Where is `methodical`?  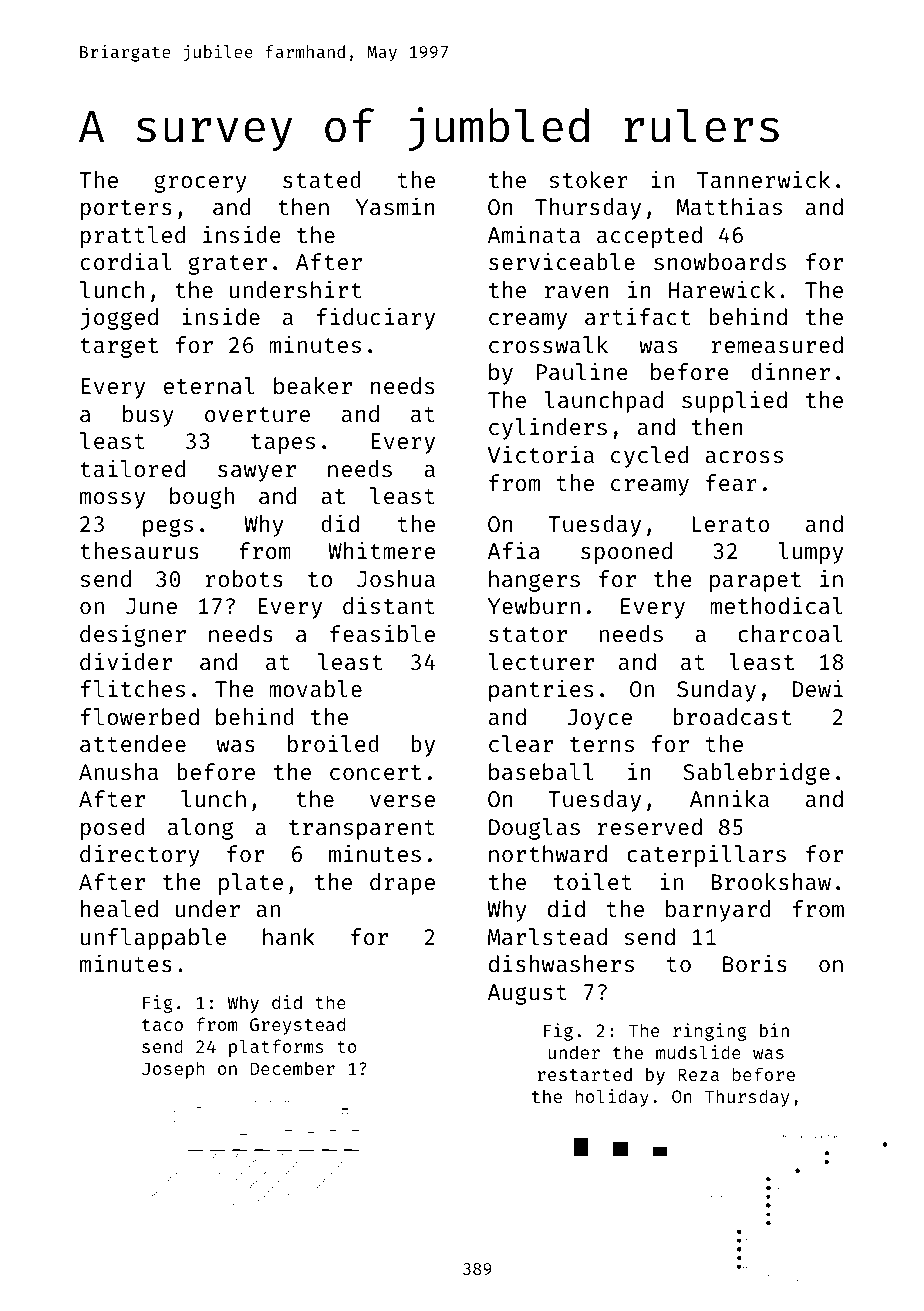 methodical is located at coordinates (776, 605).
